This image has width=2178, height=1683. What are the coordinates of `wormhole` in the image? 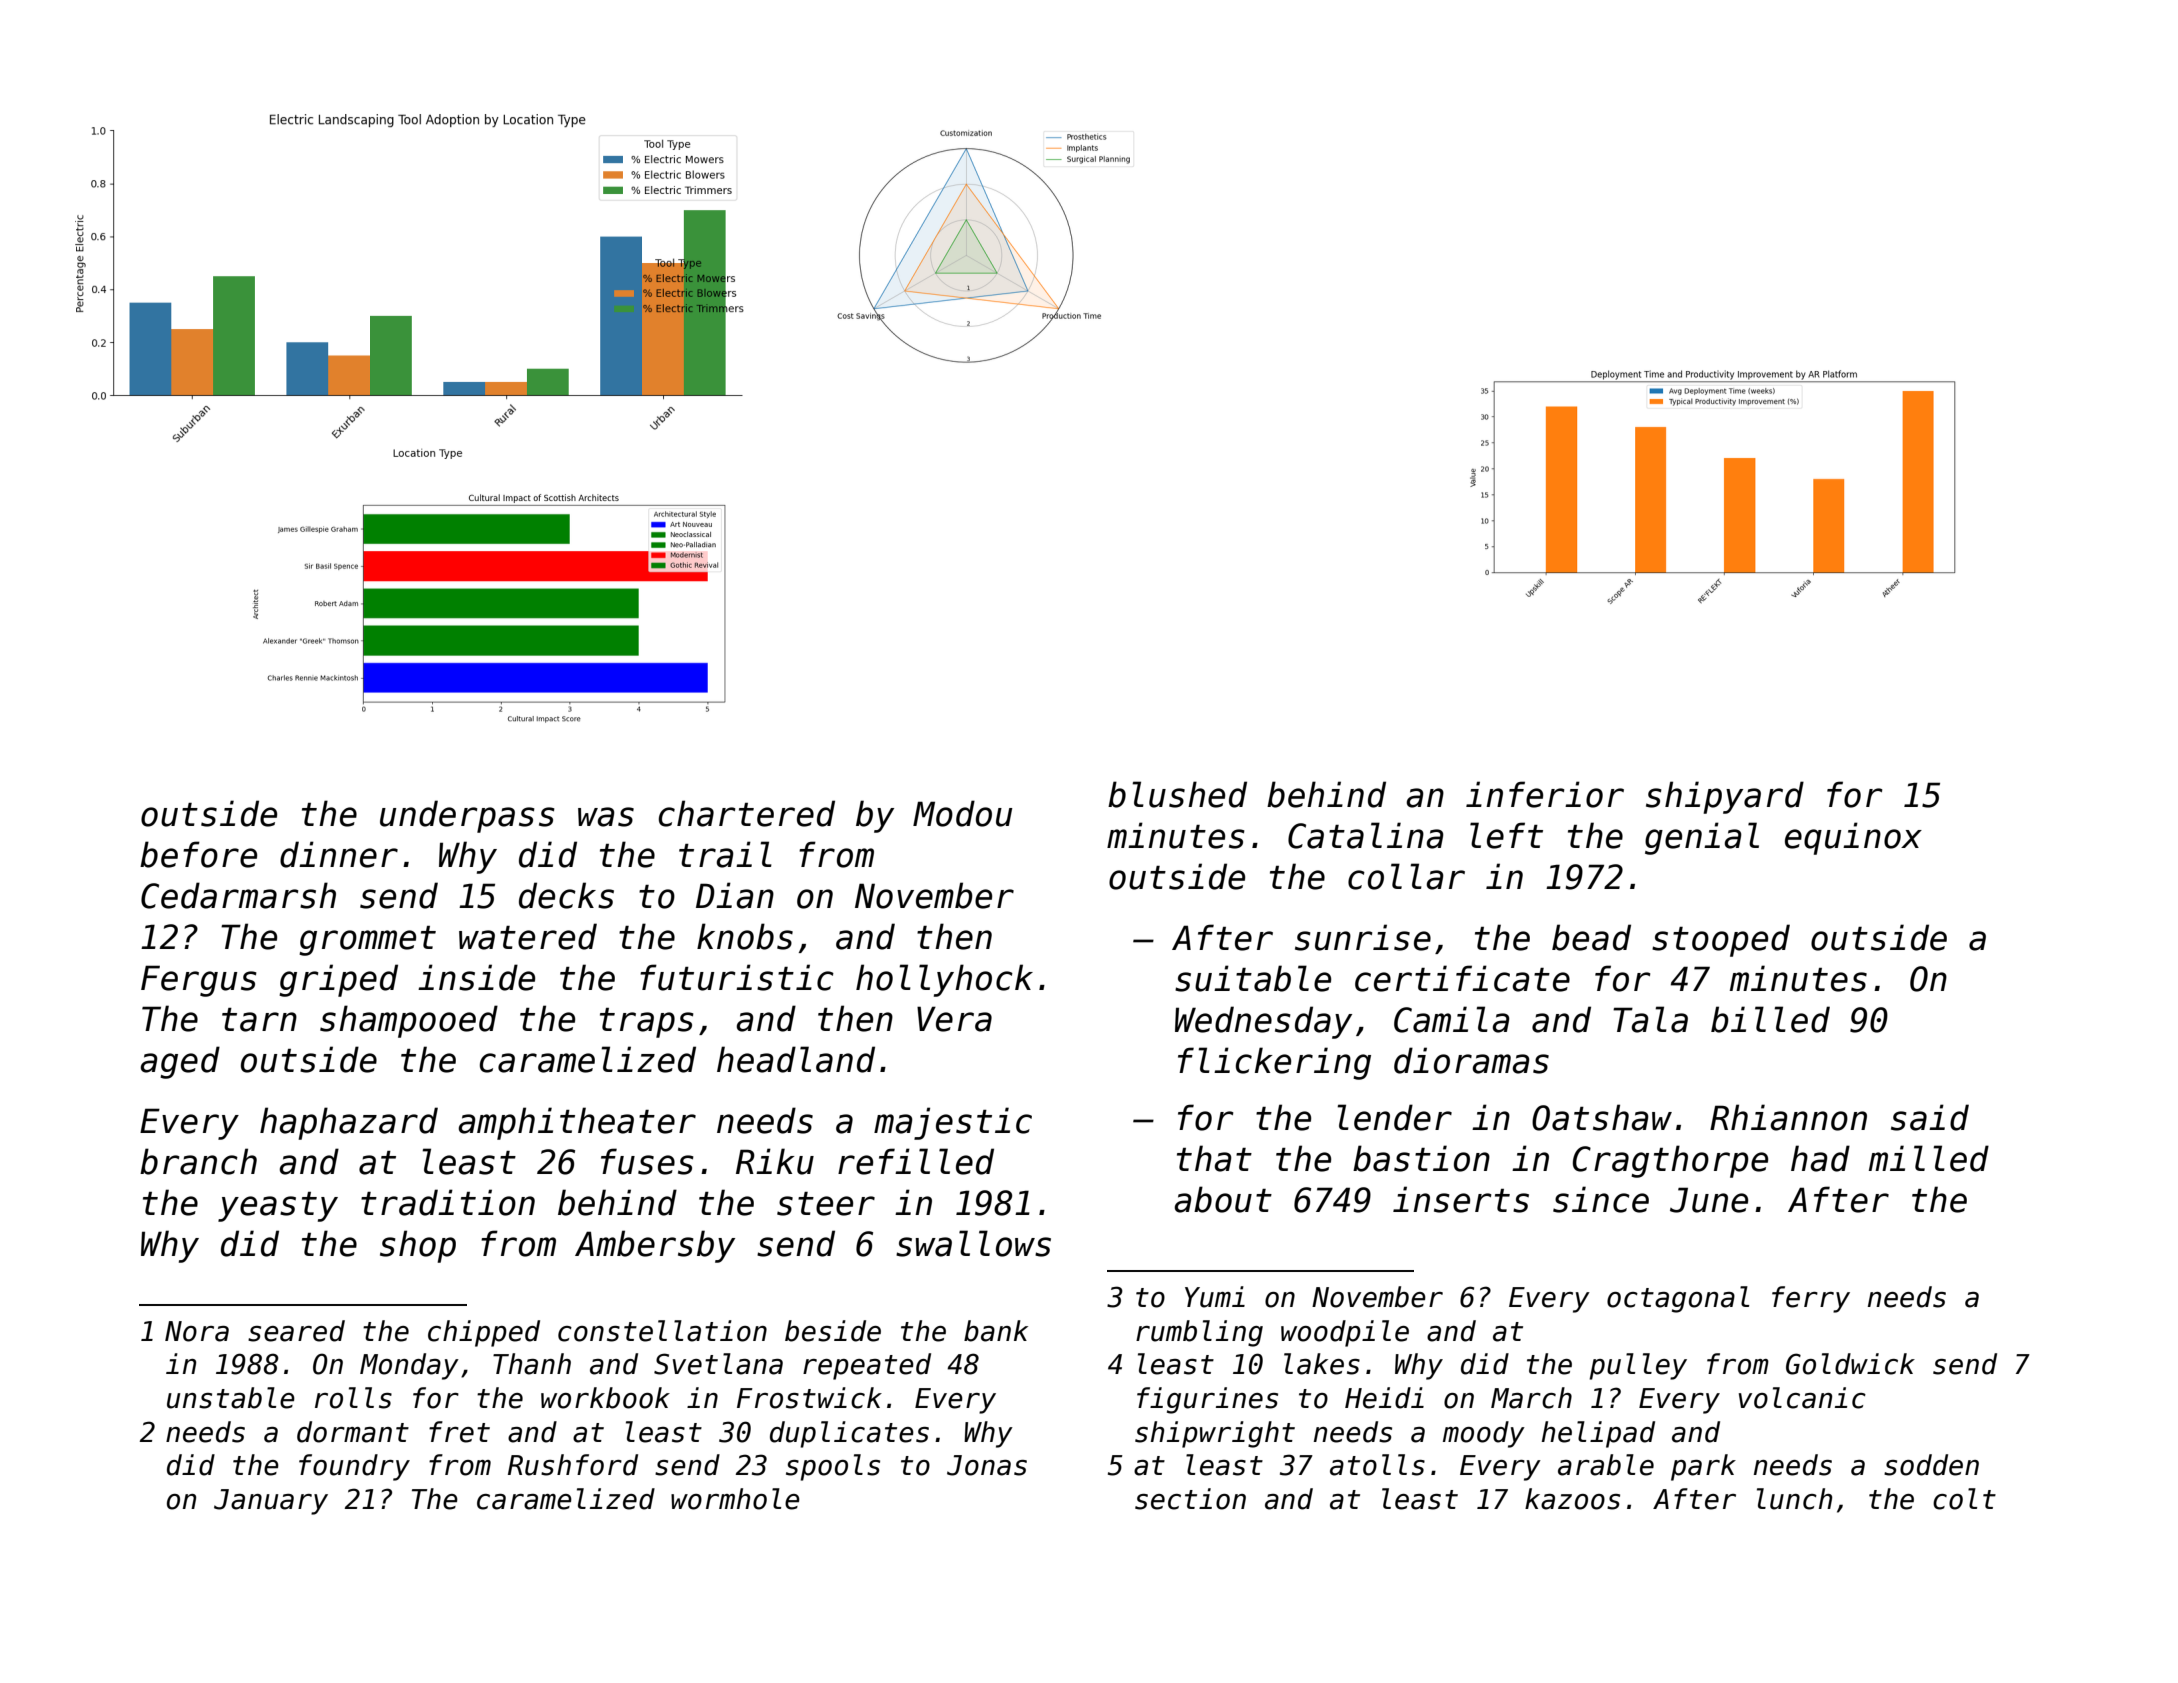 It's located at (735, 1499).
